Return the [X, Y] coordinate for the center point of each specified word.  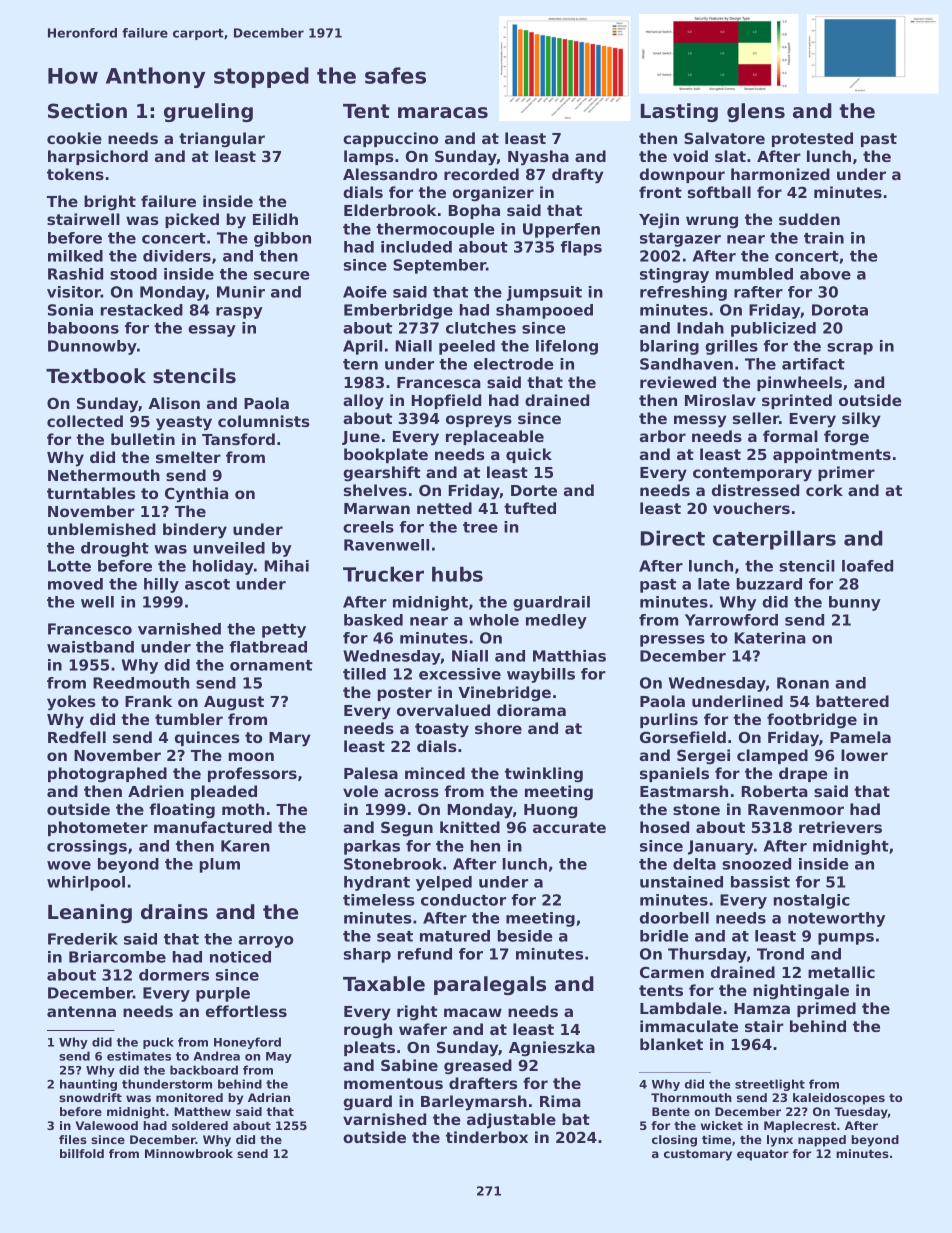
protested [812, 139]
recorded [481, 174]
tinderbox [487, 1137]
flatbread [268, 647]
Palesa [371, 773]
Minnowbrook [189, 1153]
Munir [241, 292]
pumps [846, 939]
